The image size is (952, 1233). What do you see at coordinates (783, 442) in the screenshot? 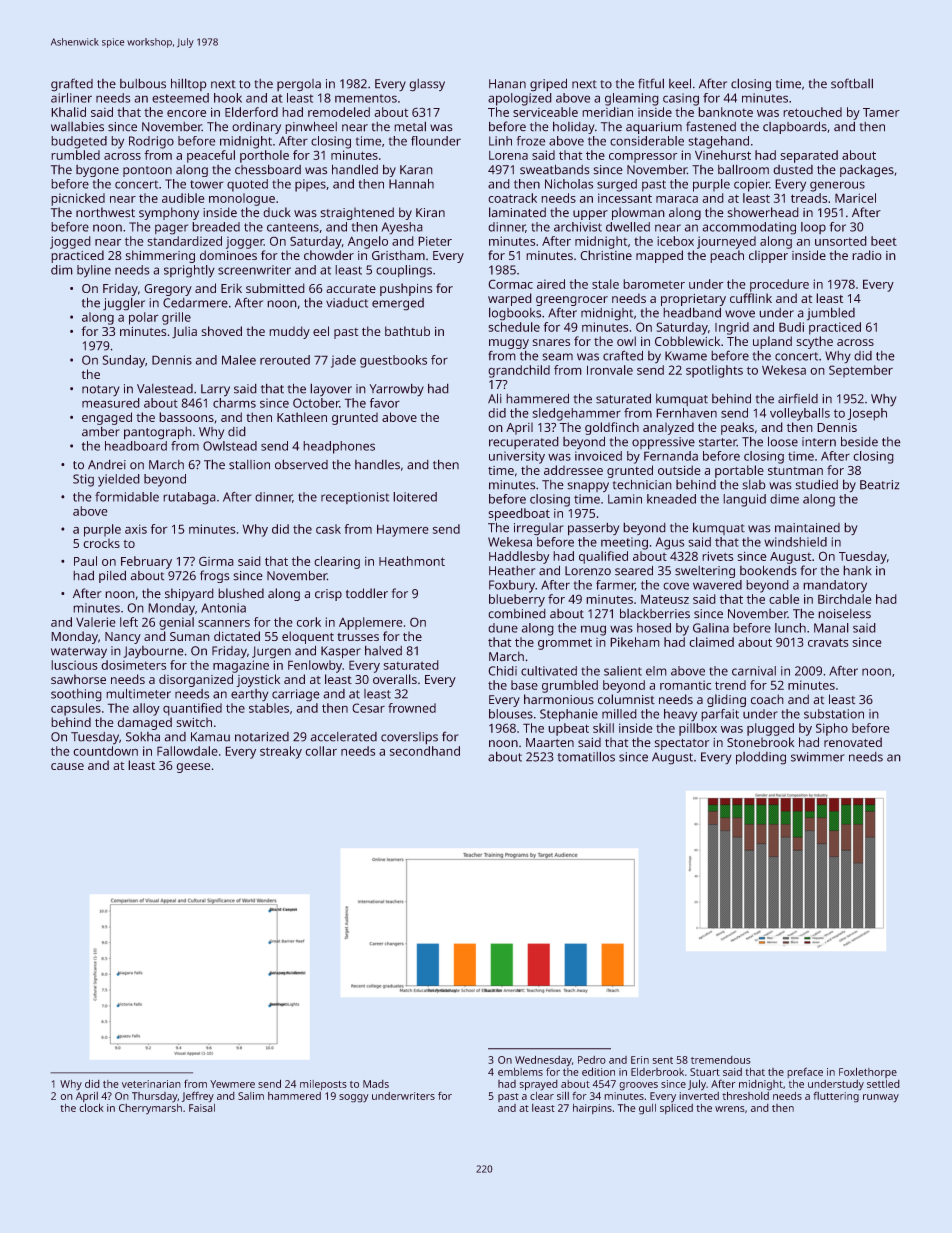
I see `loose` at bounding box center [783, 442].
